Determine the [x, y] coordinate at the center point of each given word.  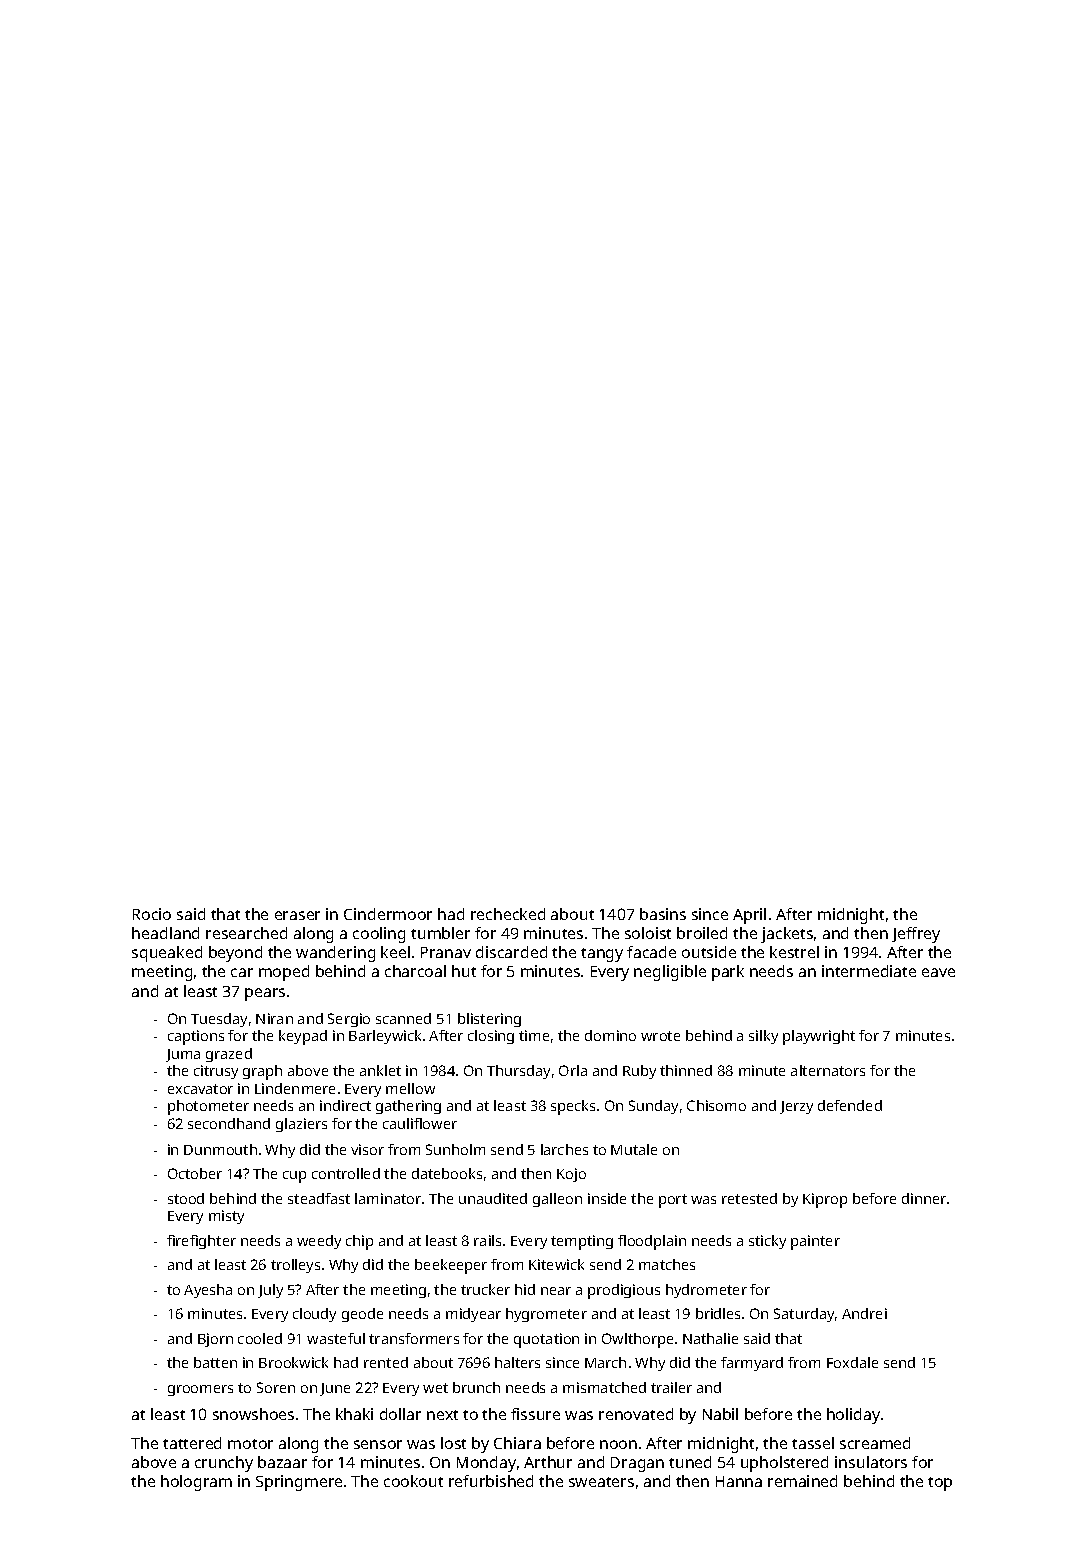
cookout [413, 1481]
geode [362, 1315]
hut [464, 971]
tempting [582, 1242]
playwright [819, 1037]
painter [815, 1242]
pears [265, 994]
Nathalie [710, 1338]
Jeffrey [916, 935]
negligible [670, 973]
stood [186, 1198]
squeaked [167, 954]
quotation [546, 1340]
